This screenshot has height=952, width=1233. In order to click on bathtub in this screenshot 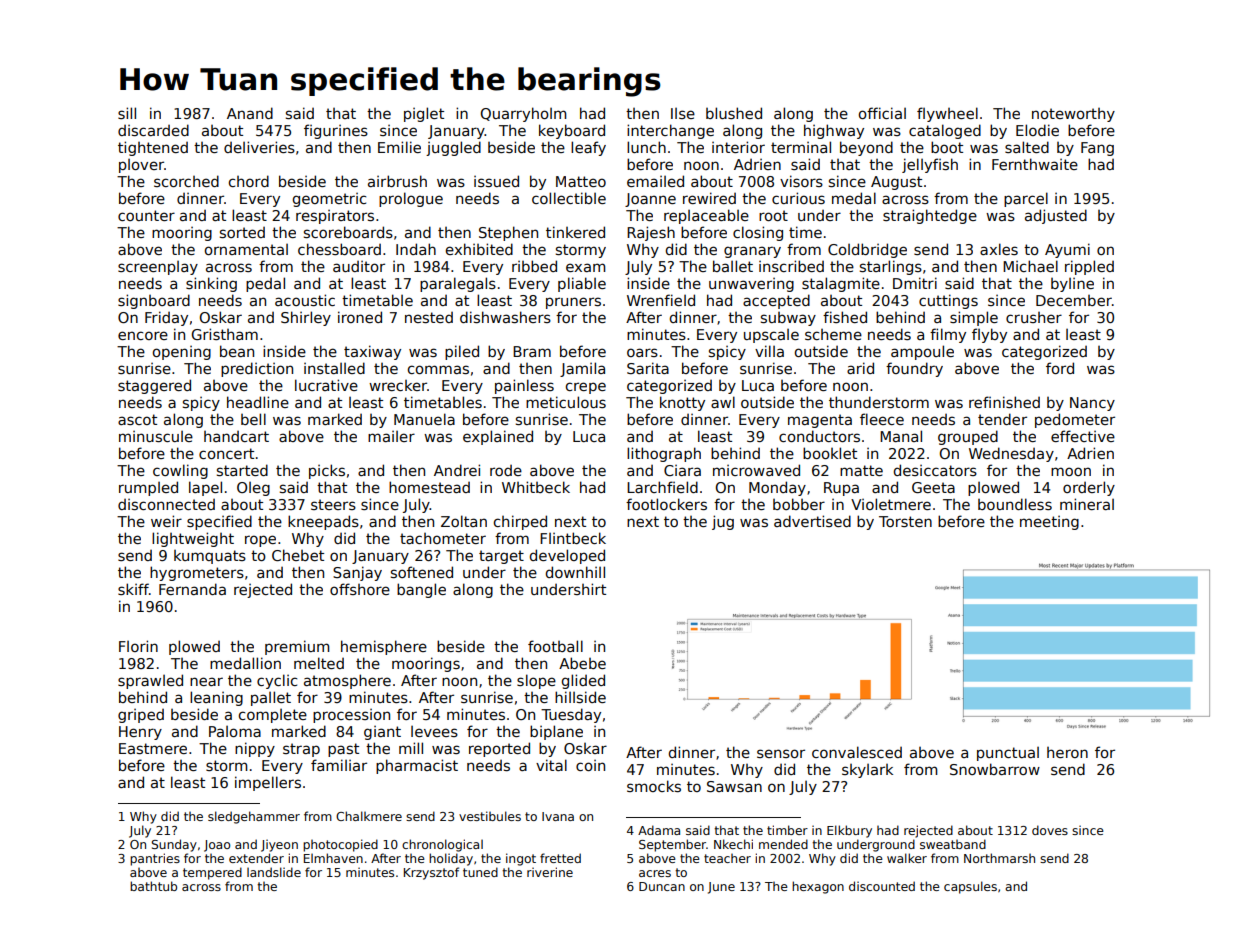, I will do `click(153, 886)`.
